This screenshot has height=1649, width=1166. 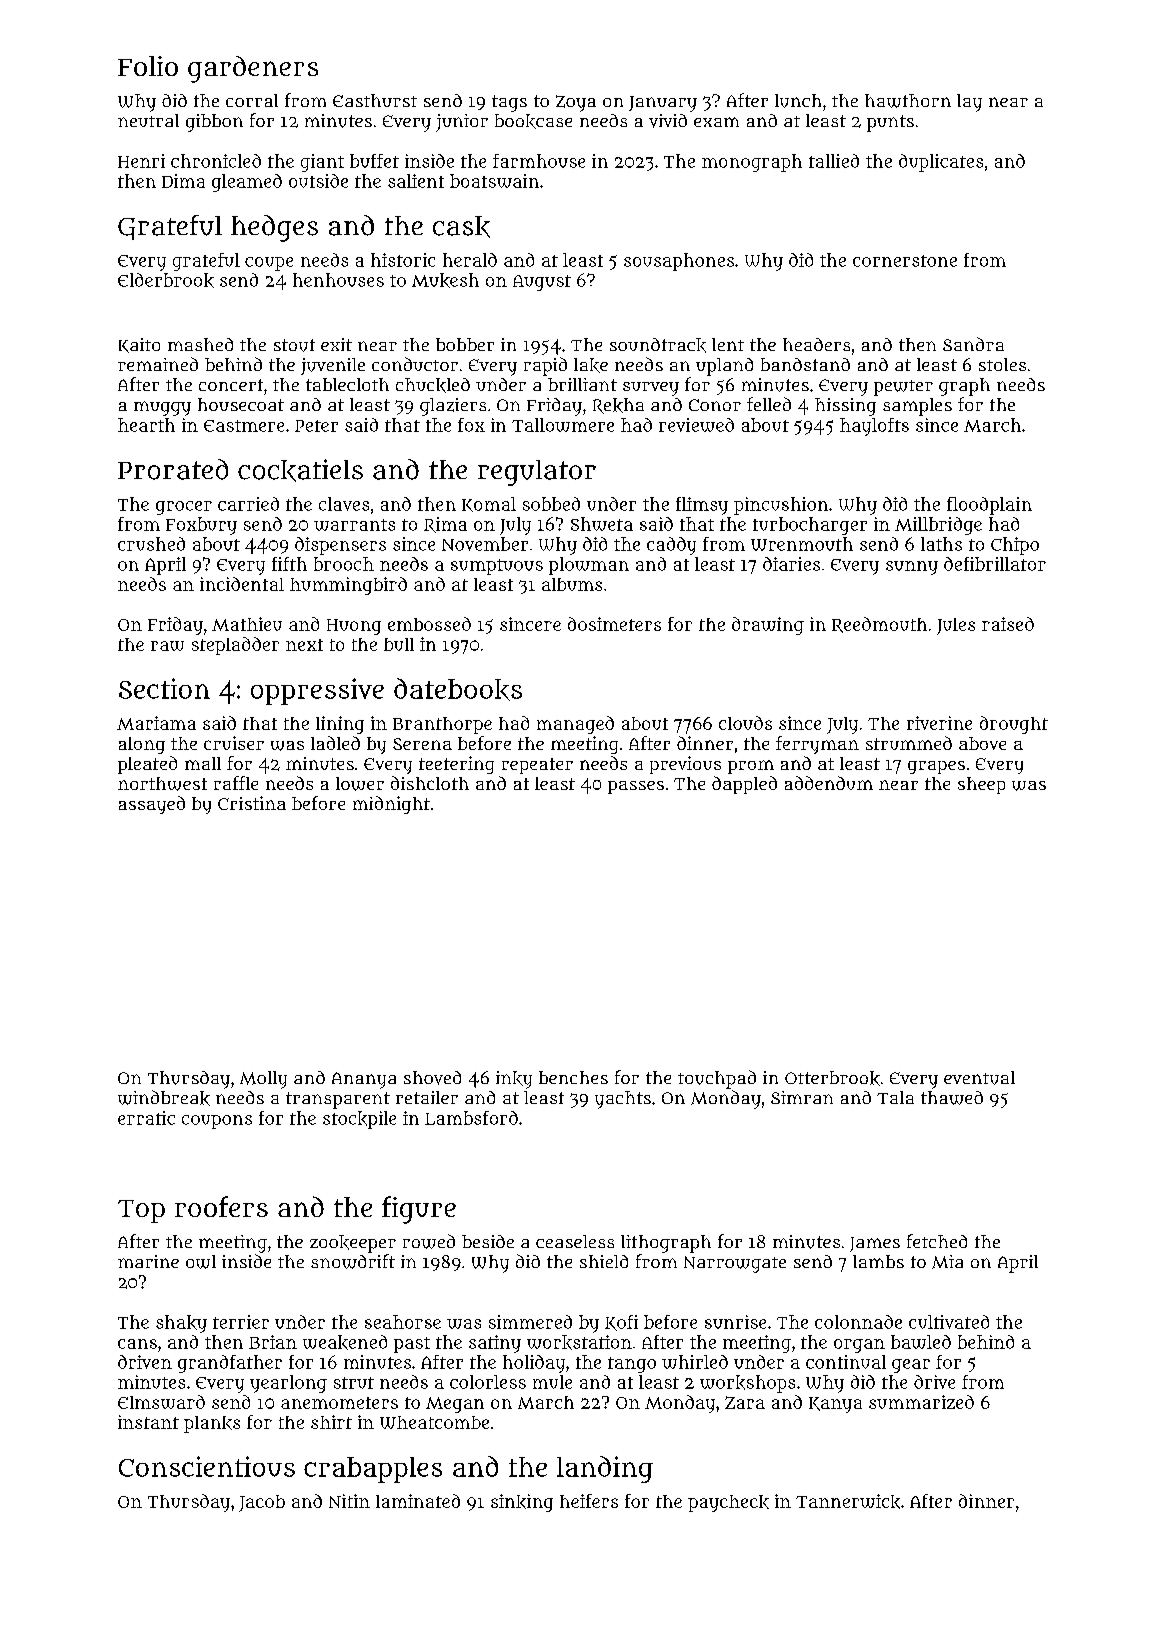 I want to click on hawthorn, so click(x=908, y=101).
